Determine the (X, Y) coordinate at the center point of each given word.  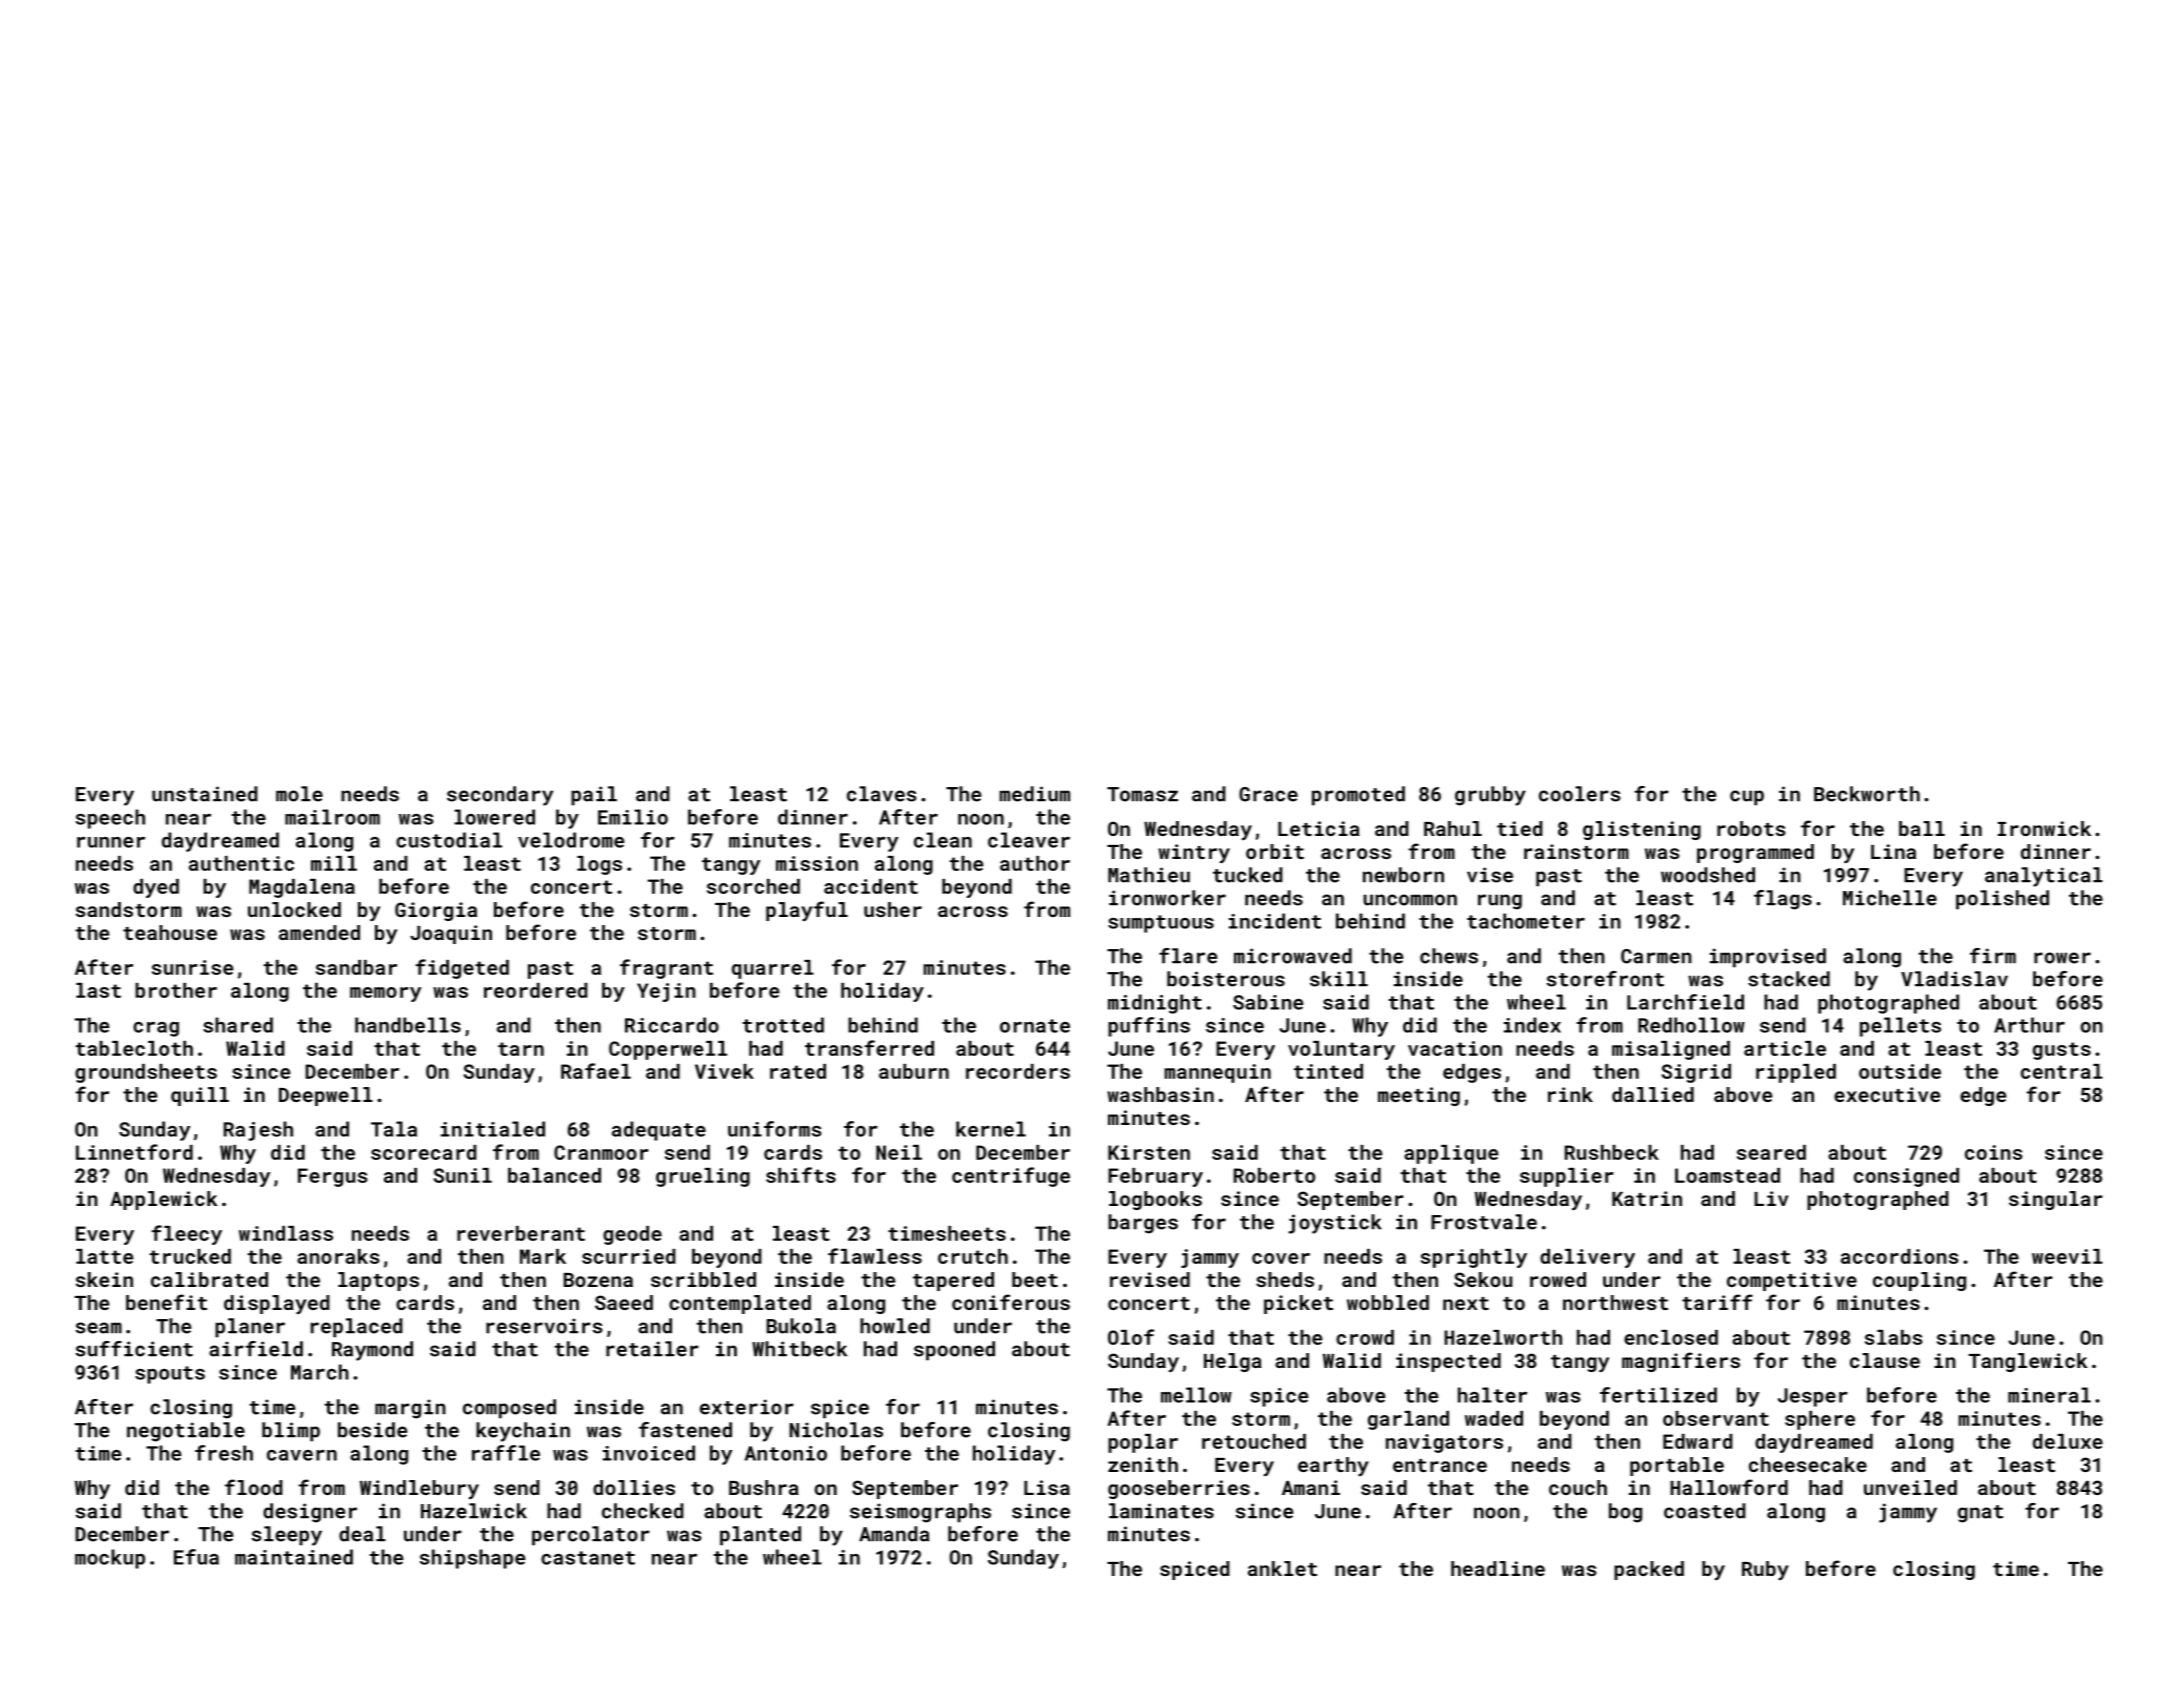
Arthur (2029, 1025)
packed (1649, 1570)
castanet (588, 1558)
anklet (1282, 1568)
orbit (1275, 851)
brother (176, 990)
